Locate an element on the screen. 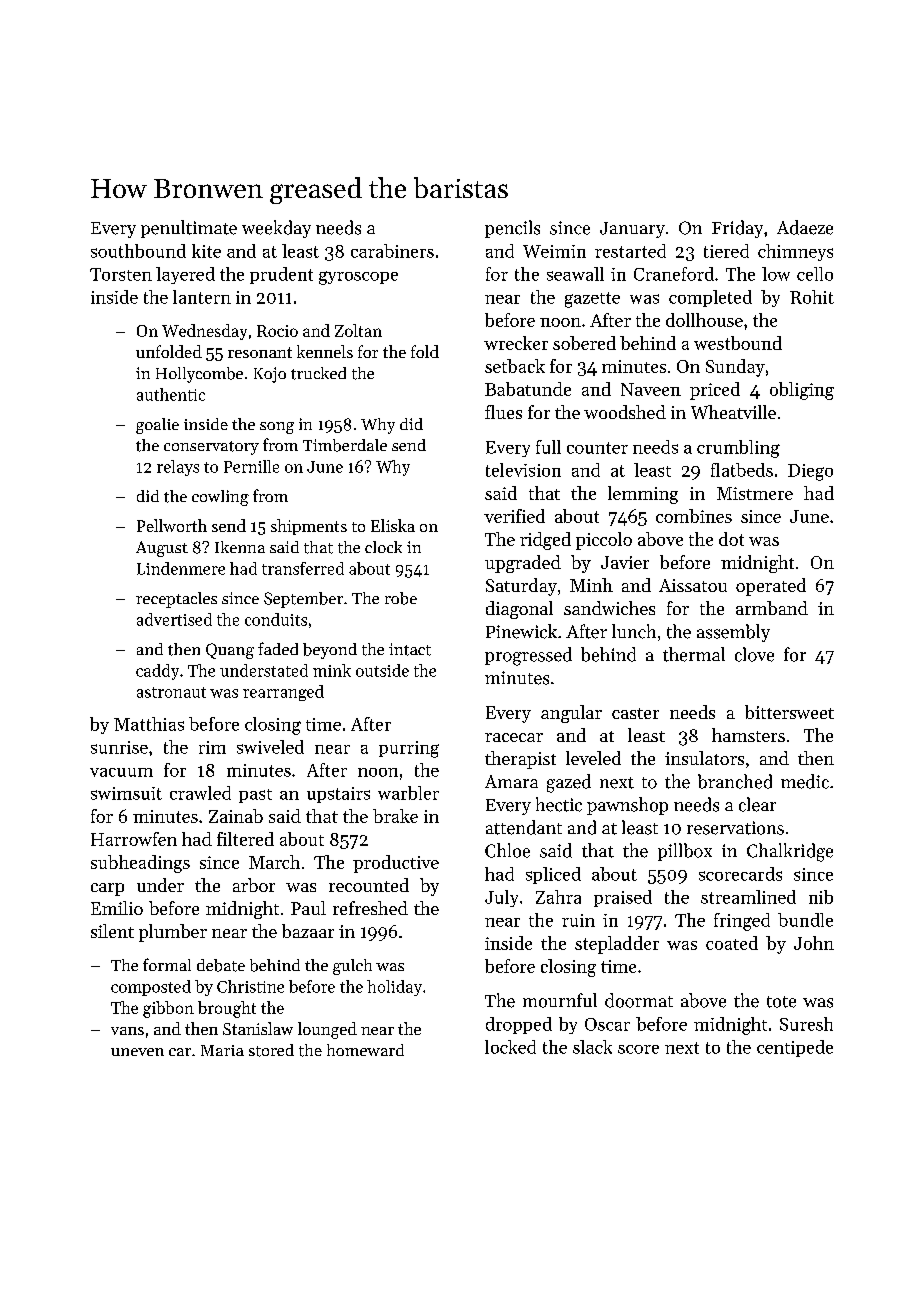 This screenshot has width=924, height=1311. pencils is located at coordinates (512, 229).
